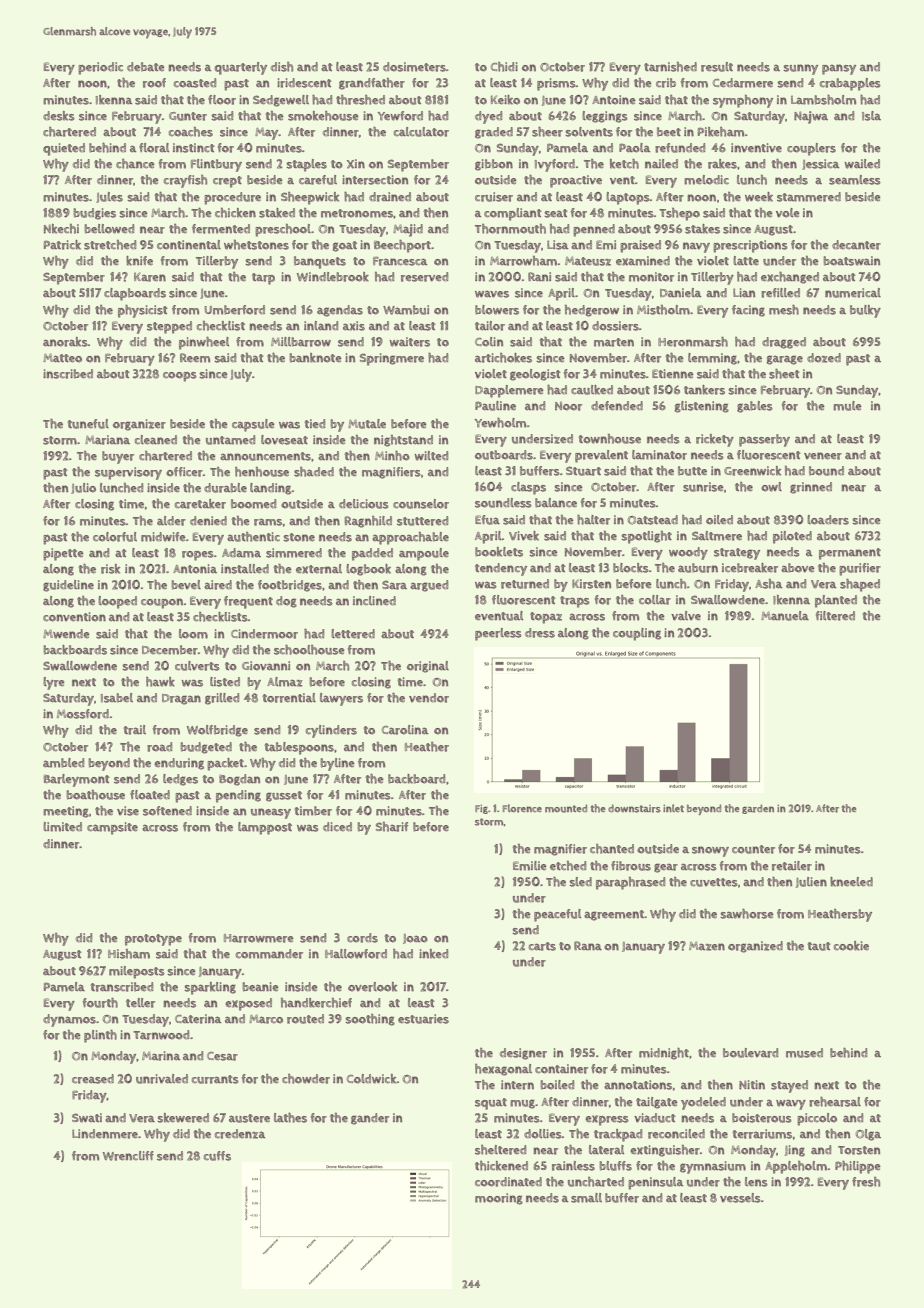 The height and width of the screenshot is (1308, 924). Describe the element at coordinates (717, 67) in the screenshot. I see `result` at that location.
